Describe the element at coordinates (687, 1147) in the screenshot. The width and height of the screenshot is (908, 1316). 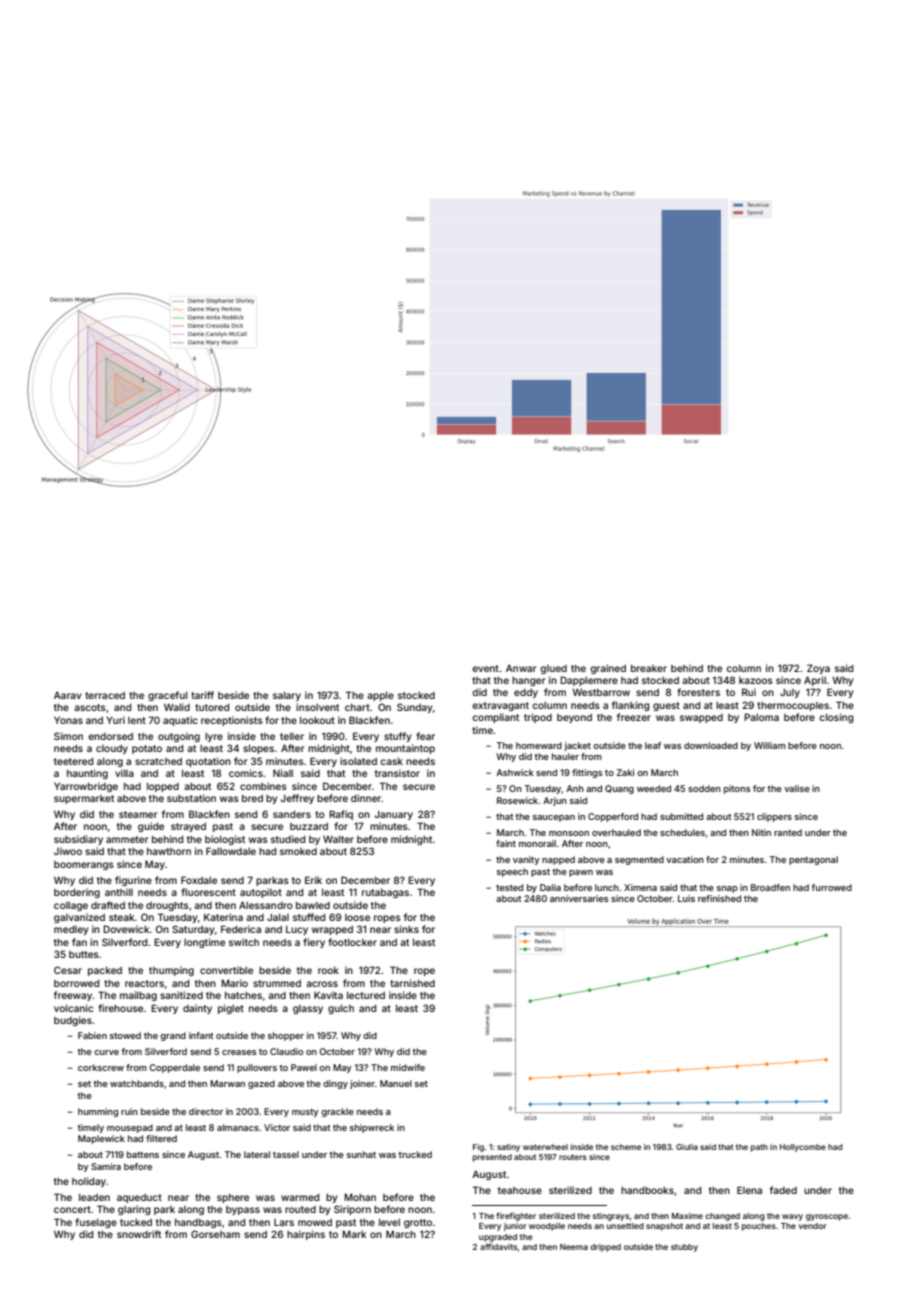
I see `Giulia` at that location.
